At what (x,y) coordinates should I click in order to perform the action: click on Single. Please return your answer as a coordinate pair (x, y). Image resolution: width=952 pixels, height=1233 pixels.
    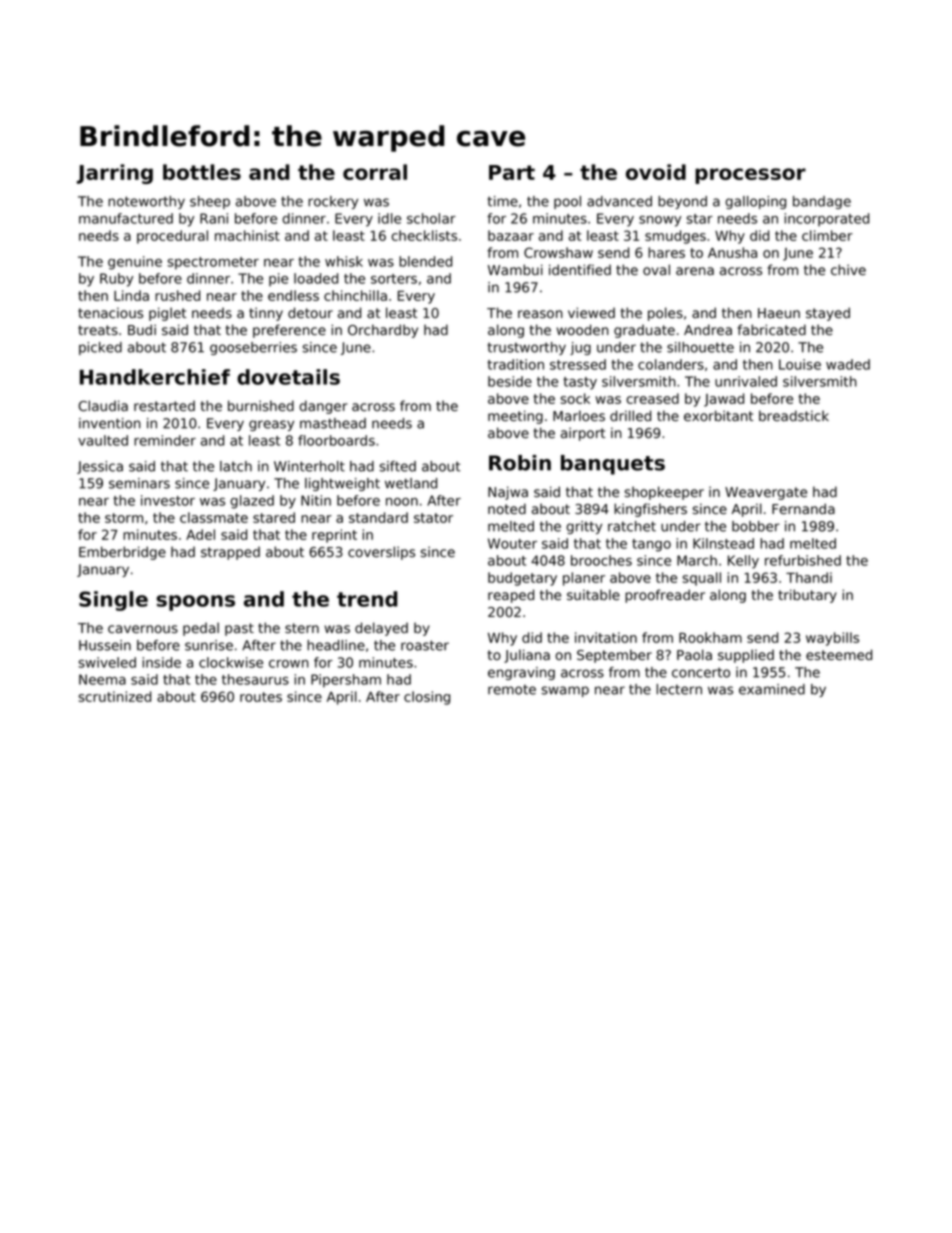
    Looking at the image, I should click on (113, 601).
